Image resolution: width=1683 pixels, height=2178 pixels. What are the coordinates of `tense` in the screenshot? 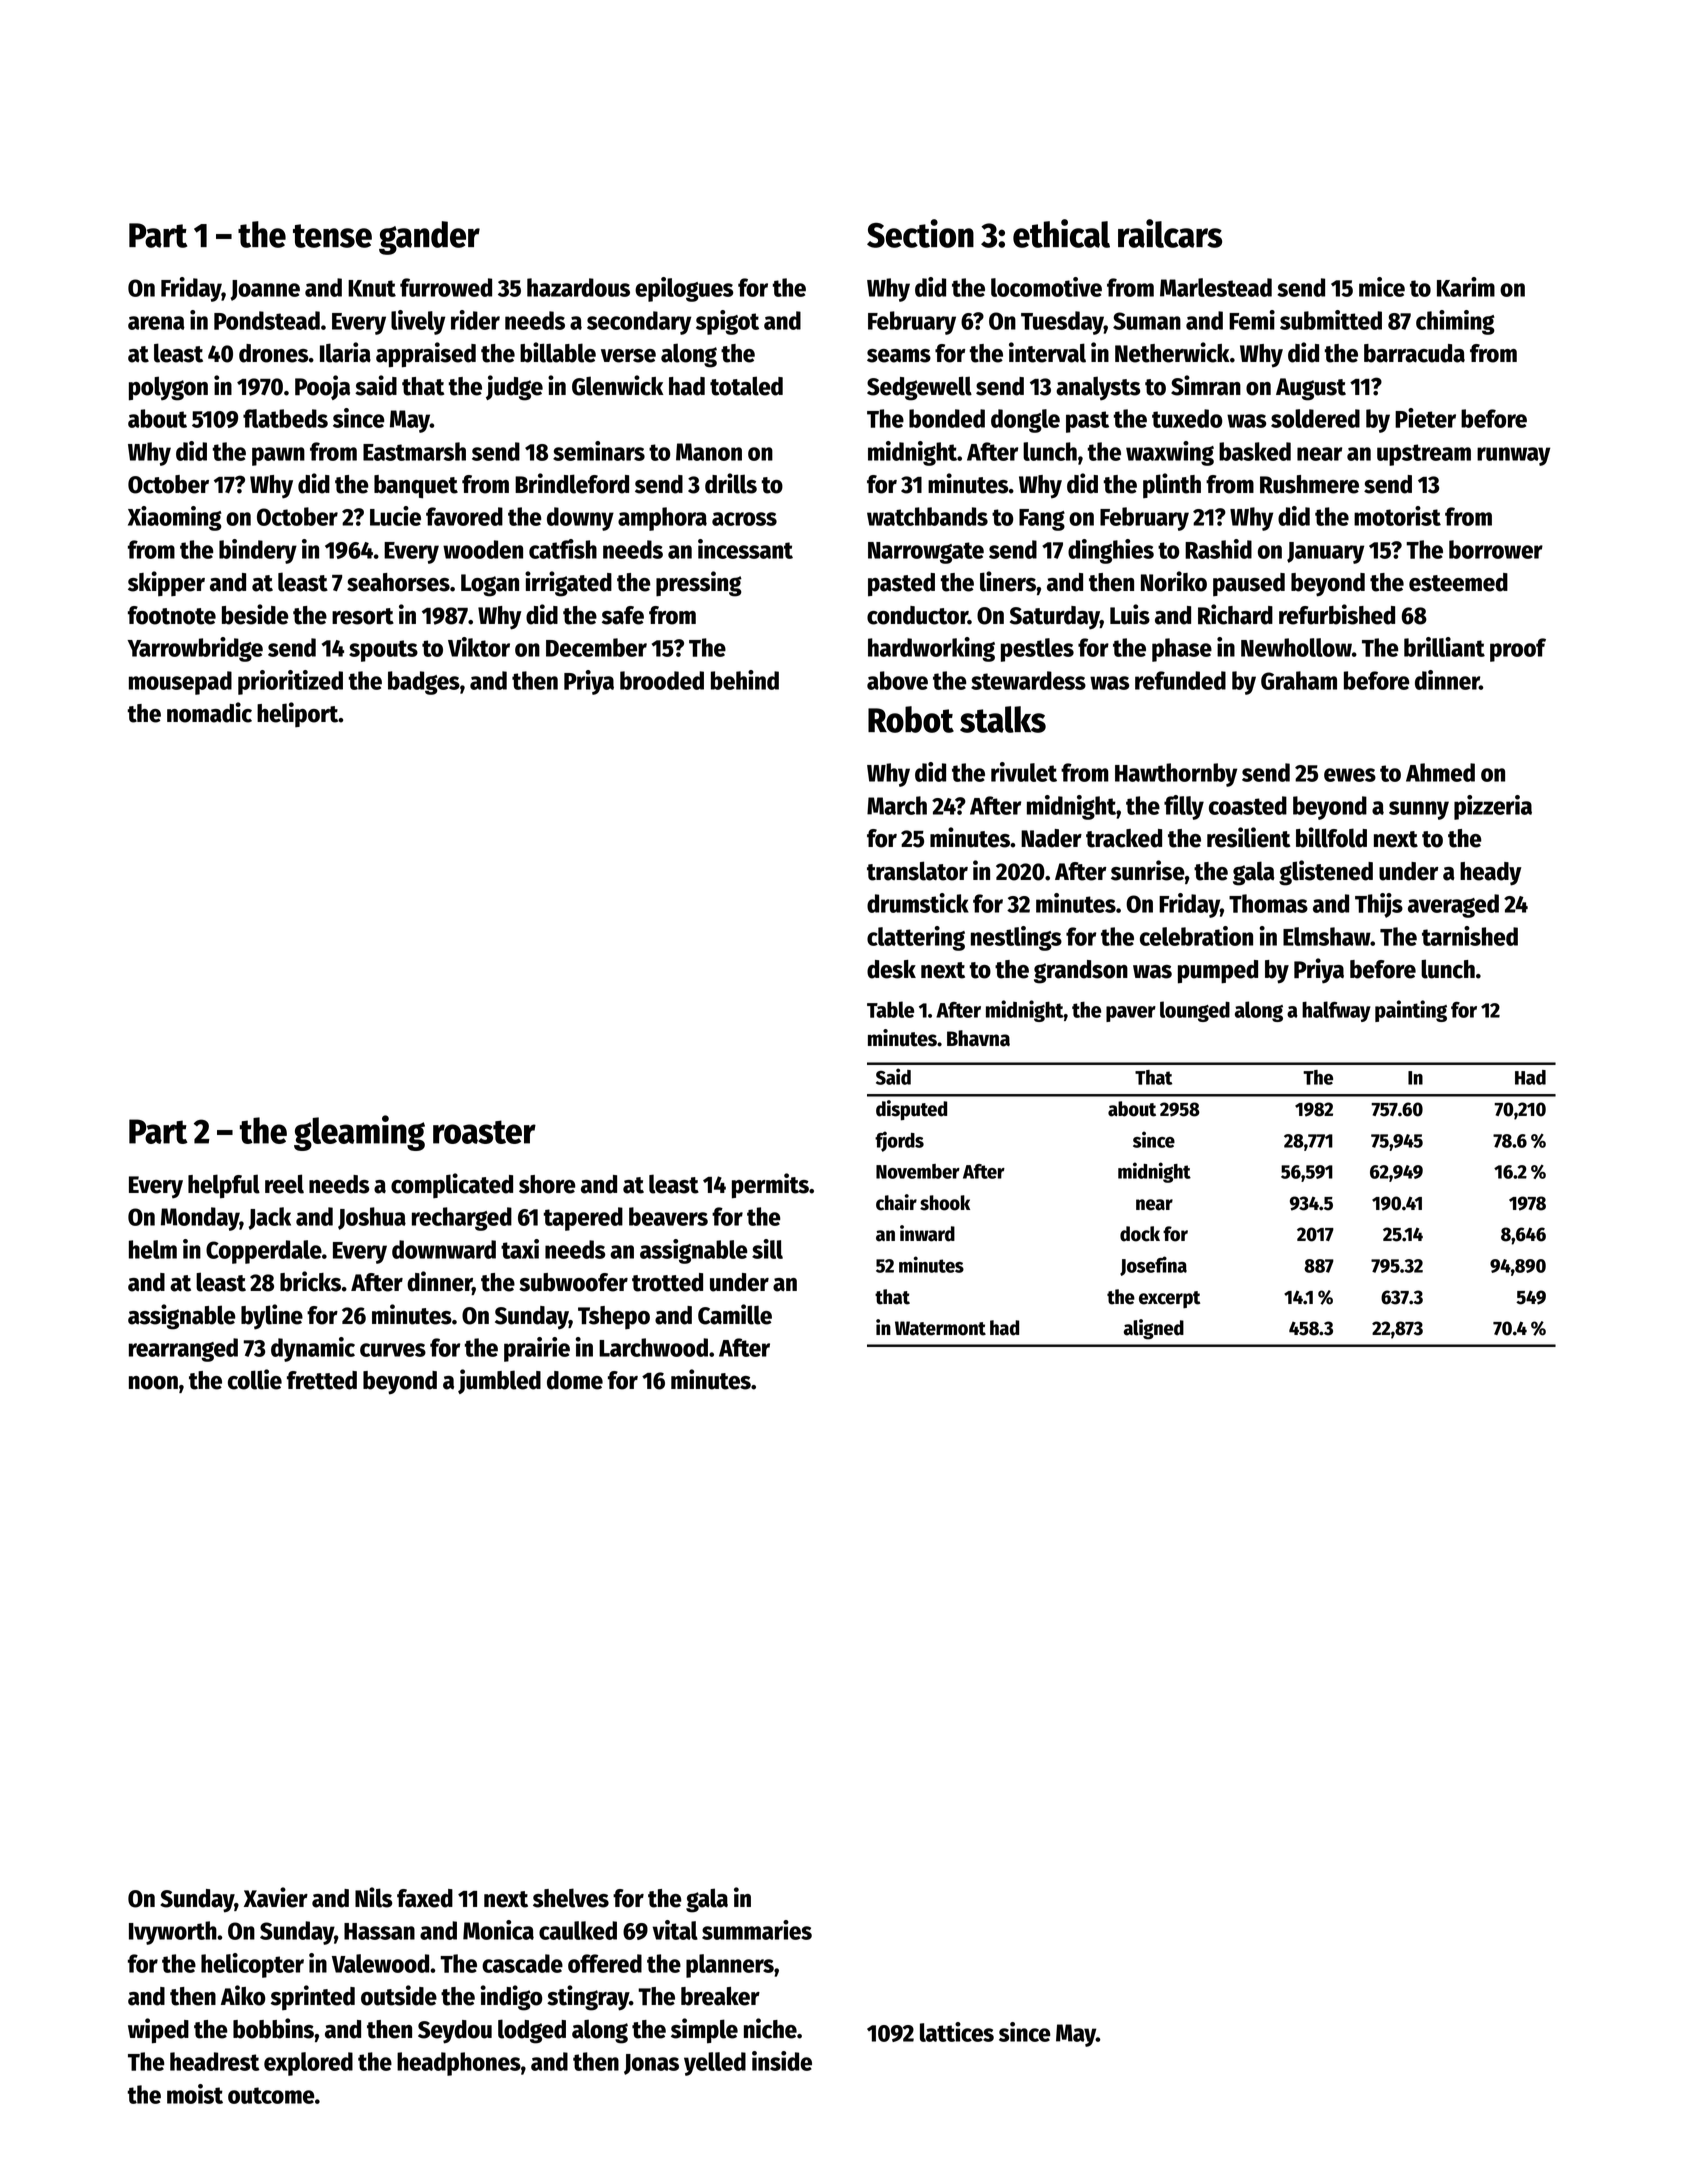 It's located at (332, 236).
